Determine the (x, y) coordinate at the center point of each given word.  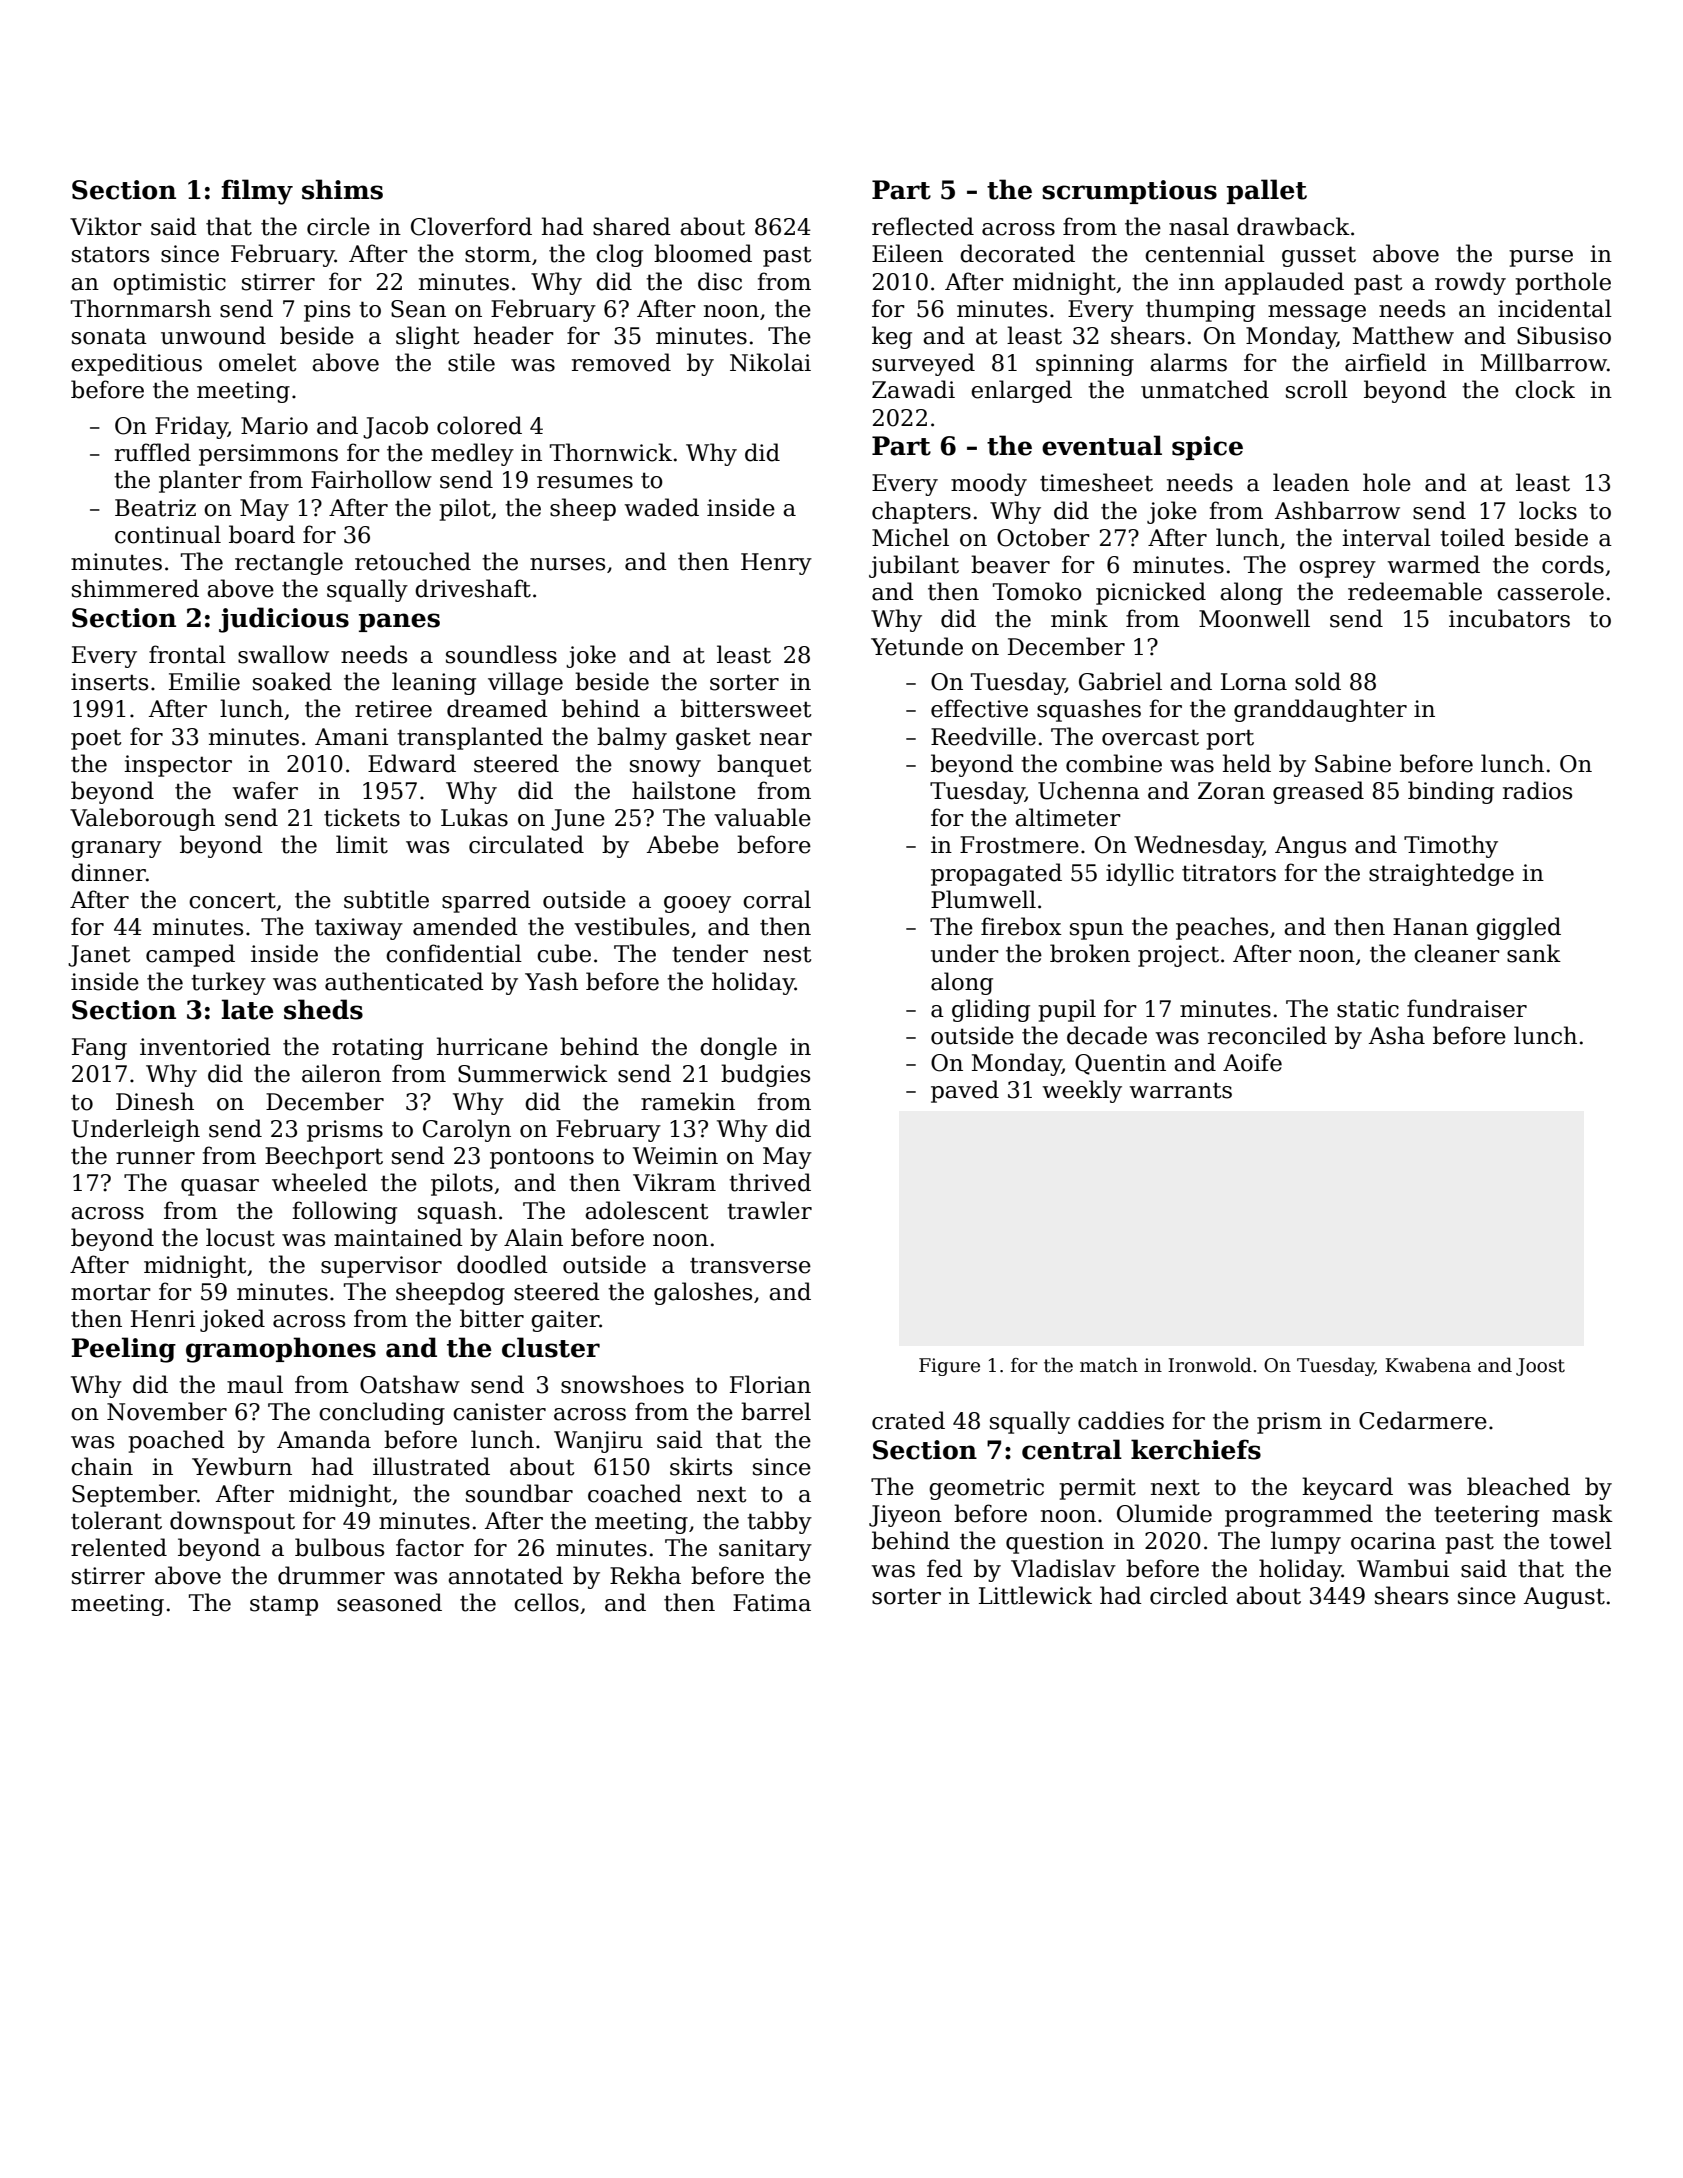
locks (1548, 510)
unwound (213, 335)
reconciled (1267, 1035)
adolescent (647, 1210)
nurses (567, 564)
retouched (413, 561)
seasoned (389, 1602)
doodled (502, 1264)
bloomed (703, 253)
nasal (1199, 226)
